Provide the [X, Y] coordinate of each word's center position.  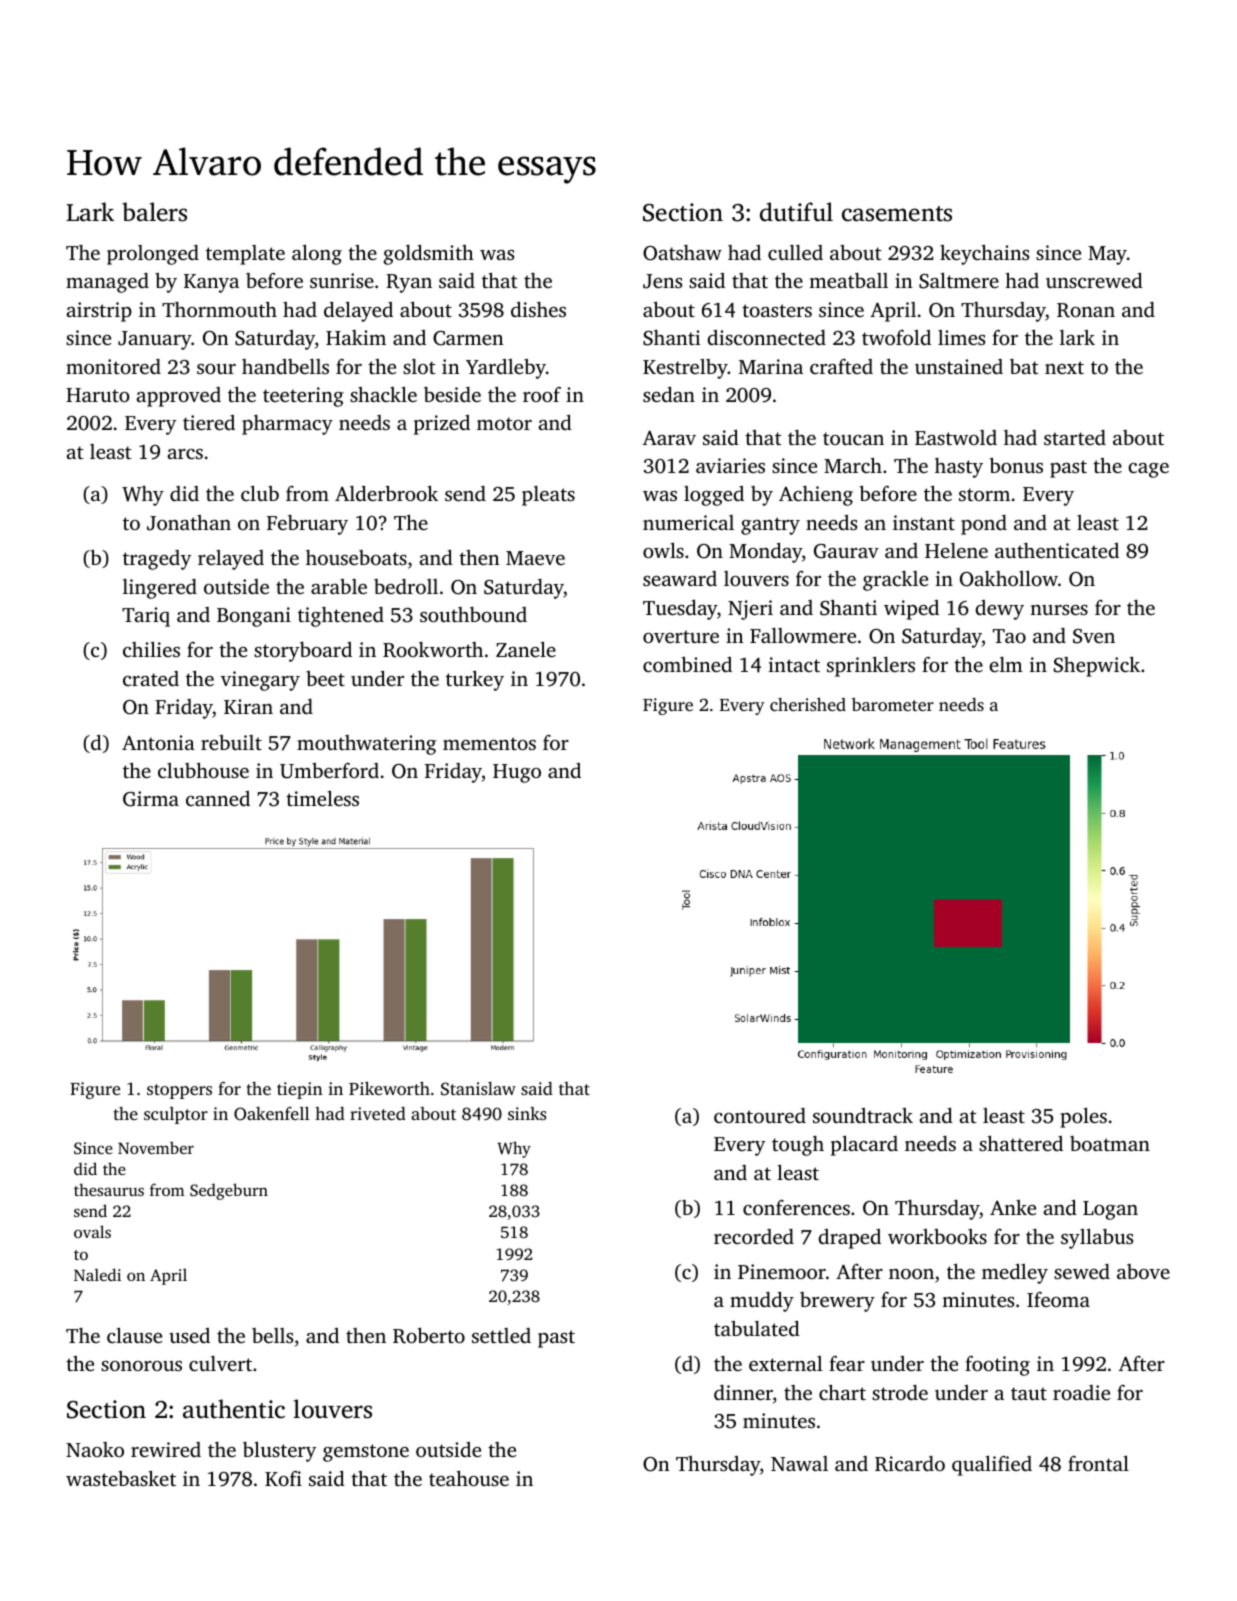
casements [897, 214]
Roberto [429, 1335]
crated [151, 678]
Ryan [409, 283]
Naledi [97, 1274]
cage [1148, 470]
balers [154, 212]
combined [687, 664]
